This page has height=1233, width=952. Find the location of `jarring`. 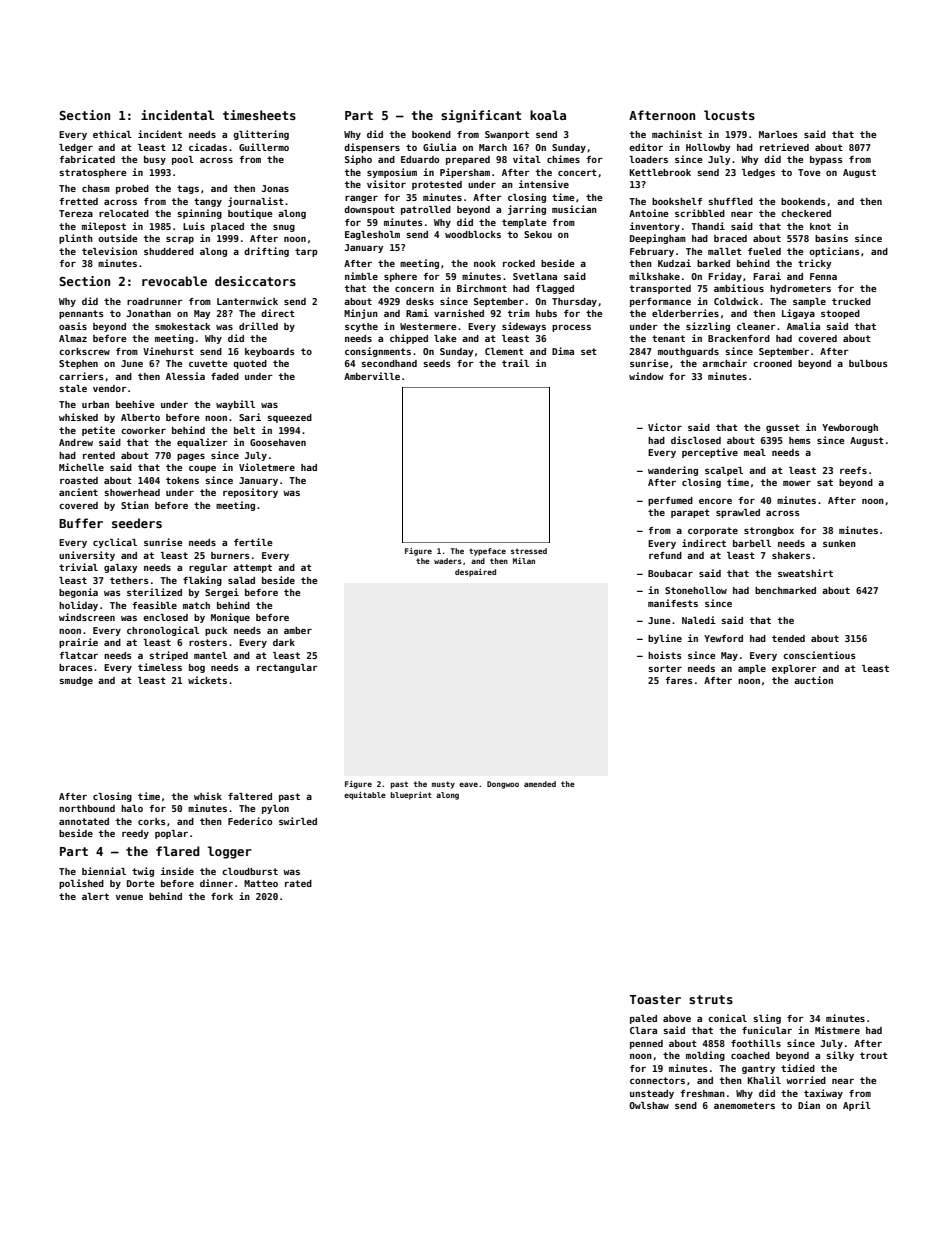

jarring is located at coordinates (527, 210).
